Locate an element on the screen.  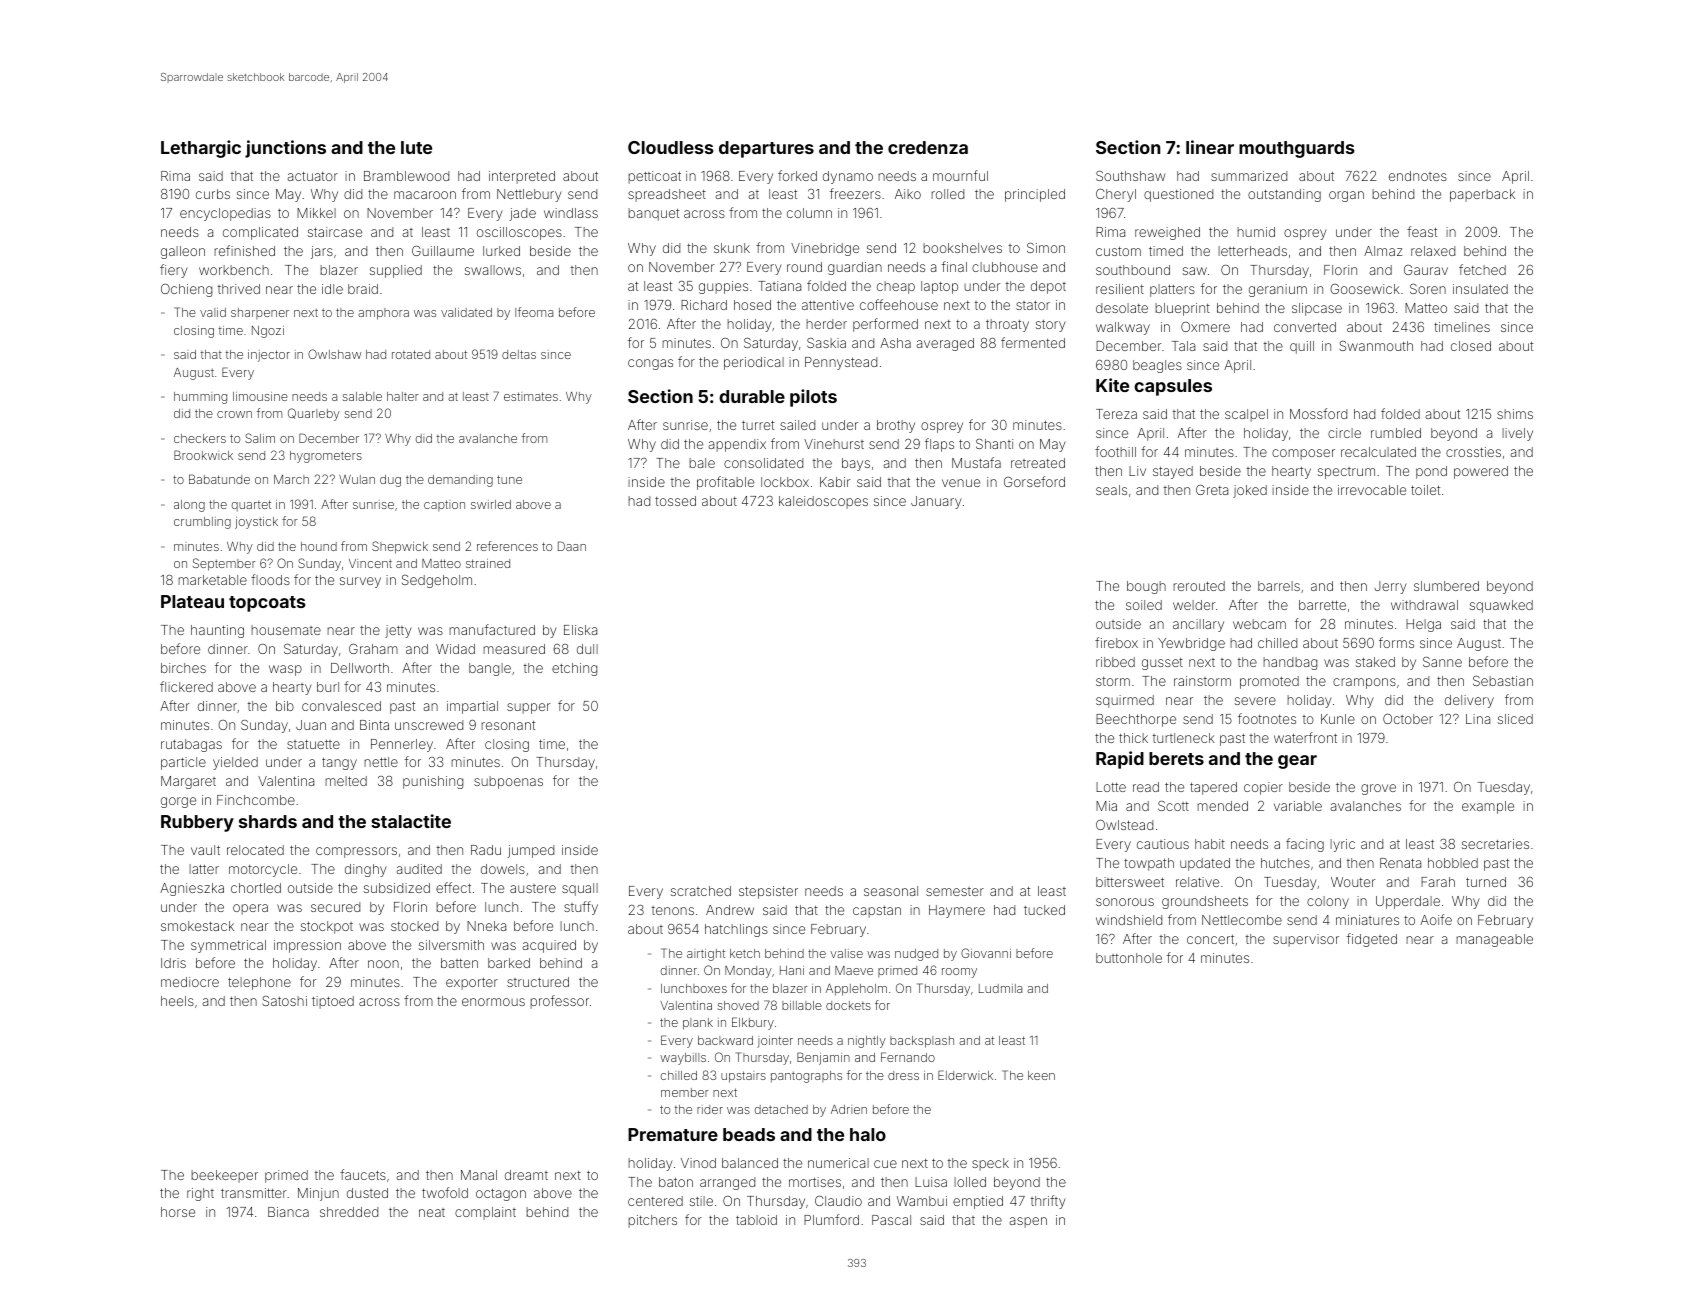
subsidized is located at coordinates (397, 888).
